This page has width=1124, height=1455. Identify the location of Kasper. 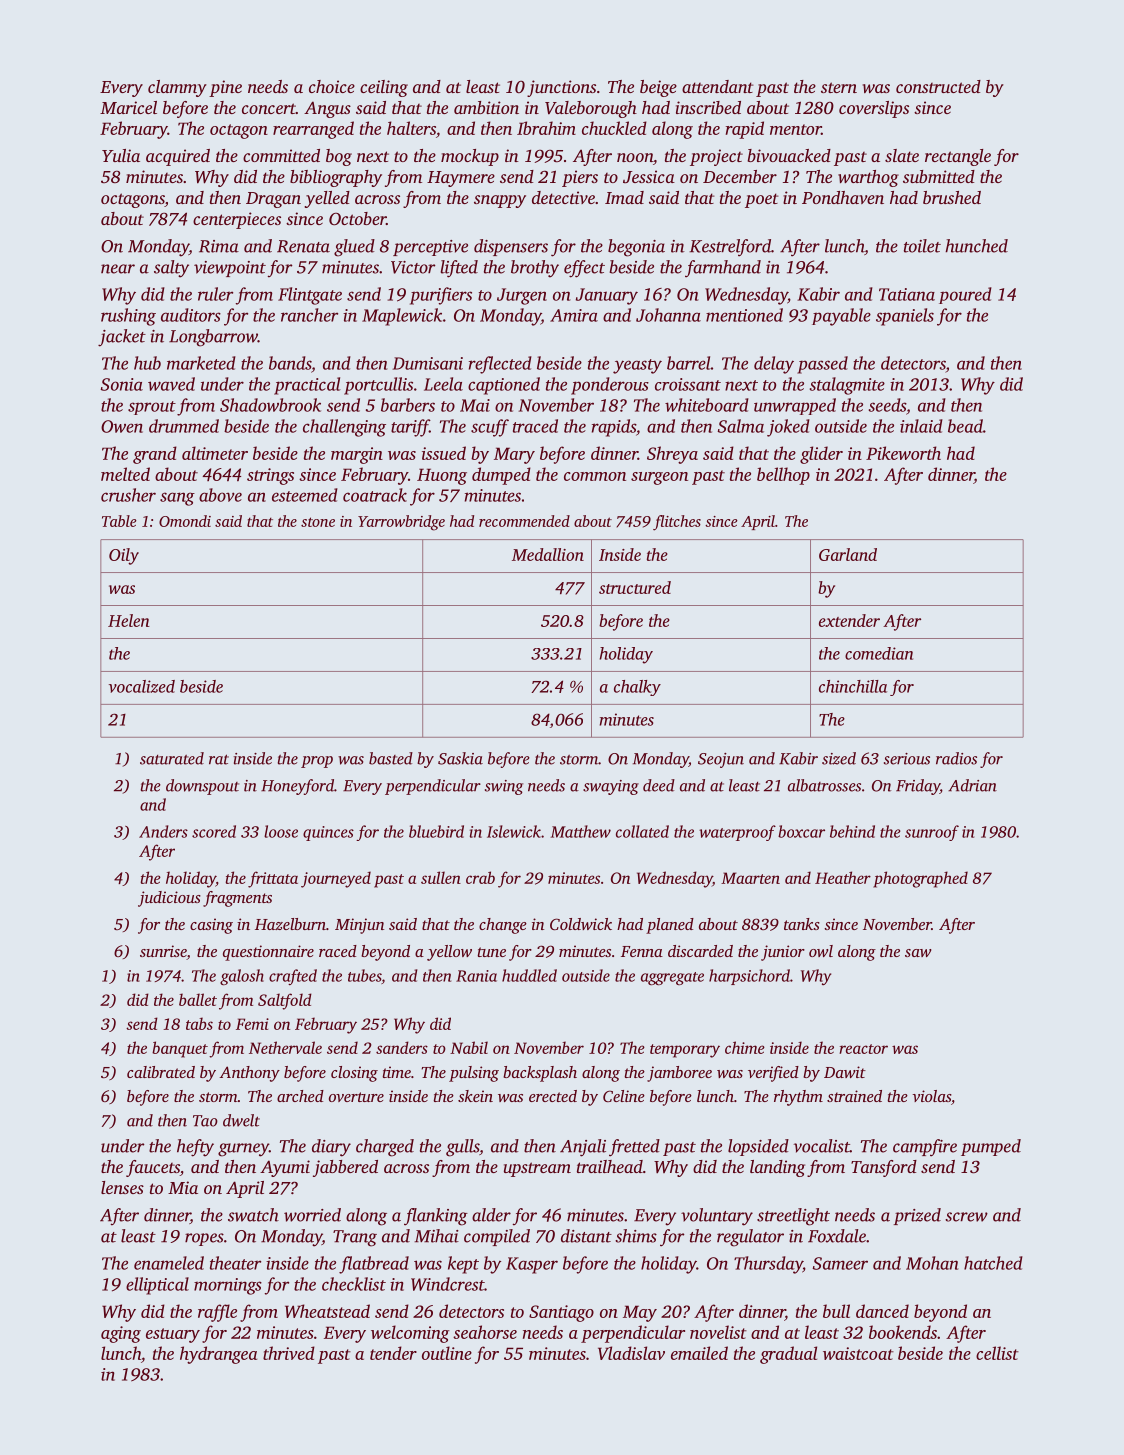
(532, 1265).
